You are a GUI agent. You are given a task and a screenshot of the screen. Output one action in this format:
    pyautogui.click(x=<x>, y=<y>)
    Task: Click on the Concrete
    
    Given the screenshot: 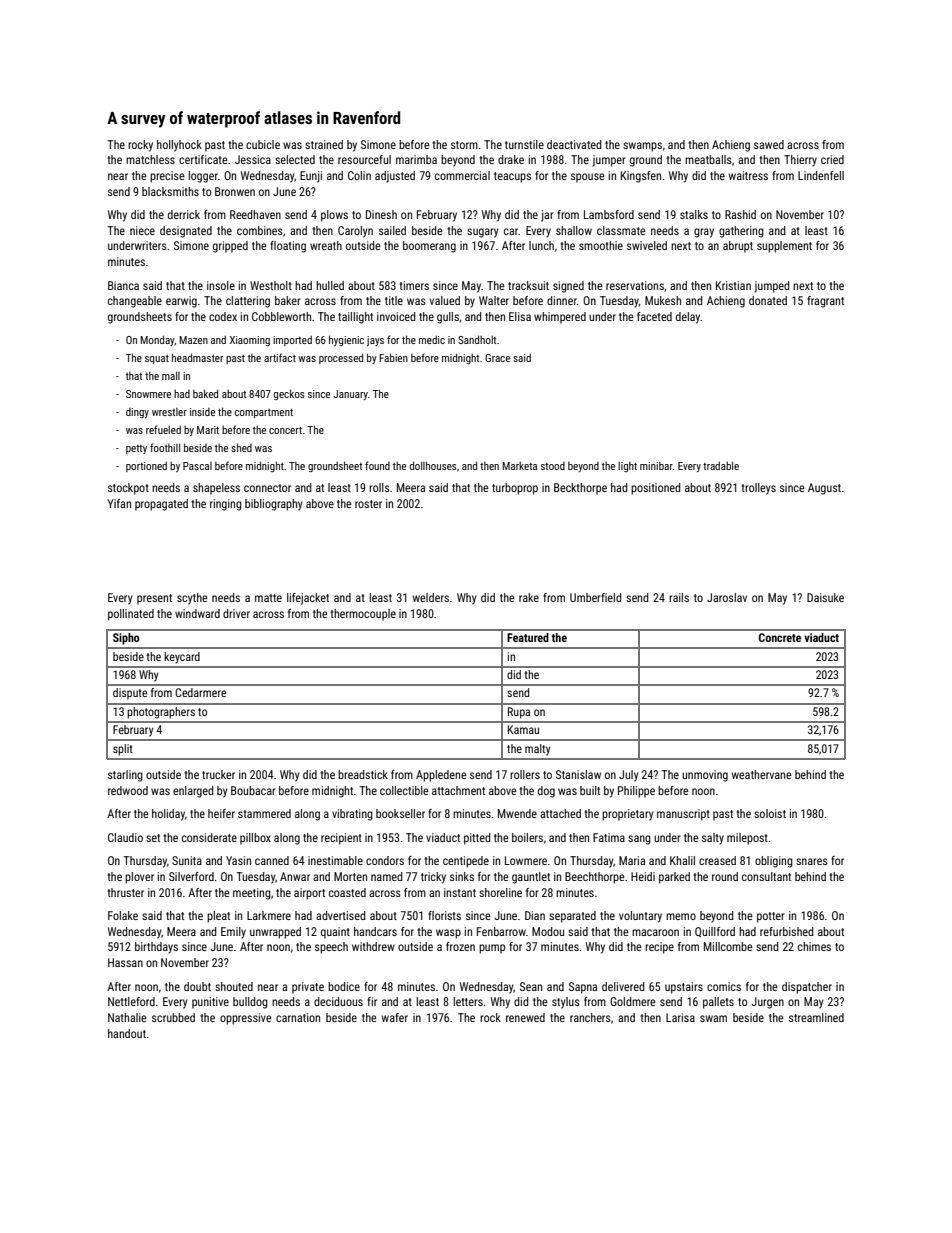 What is the action you would take?
    pyautogui.click(x=780, y=637)
